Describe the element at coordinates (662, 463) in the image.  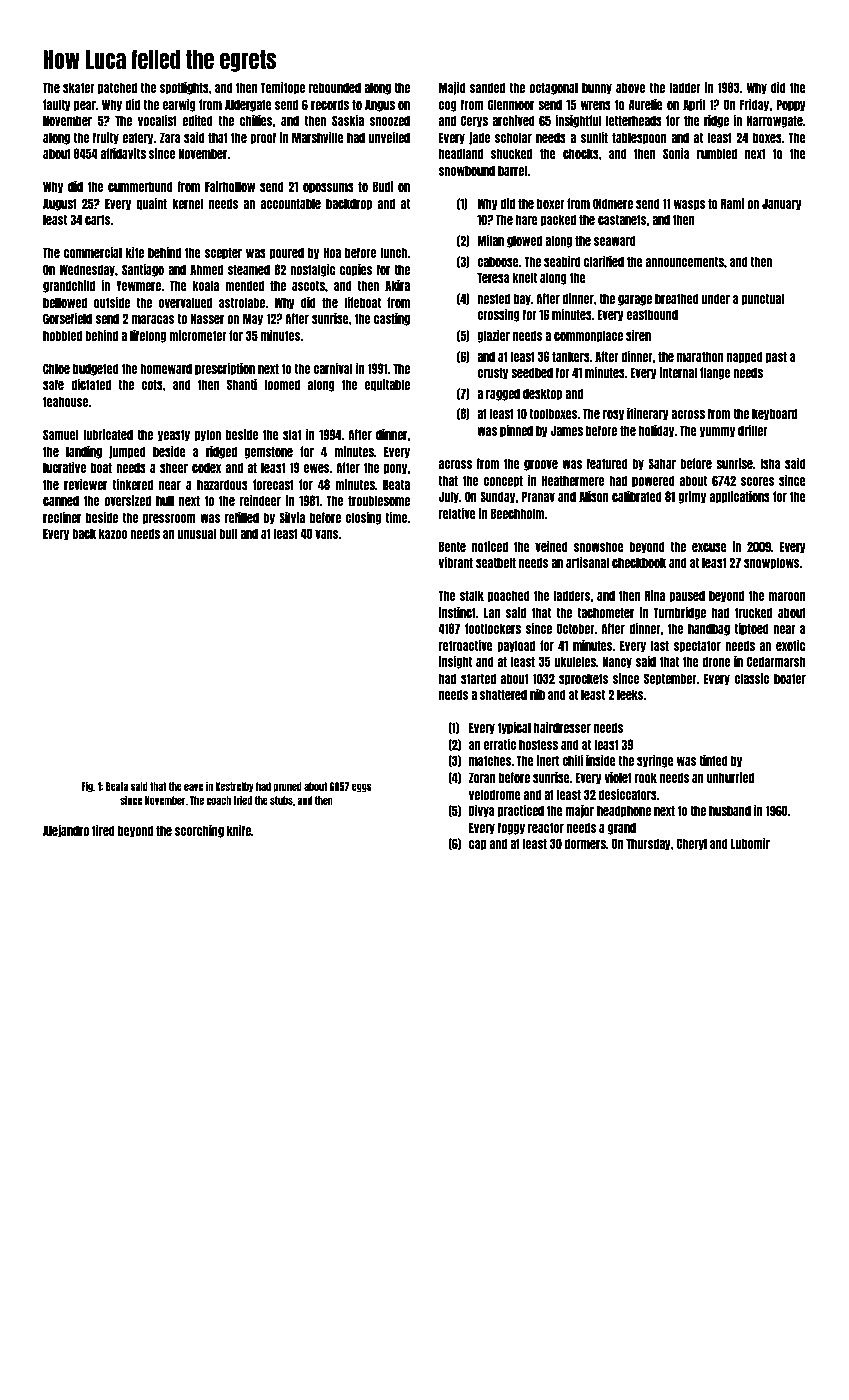
I see `Sahar` at that location.
